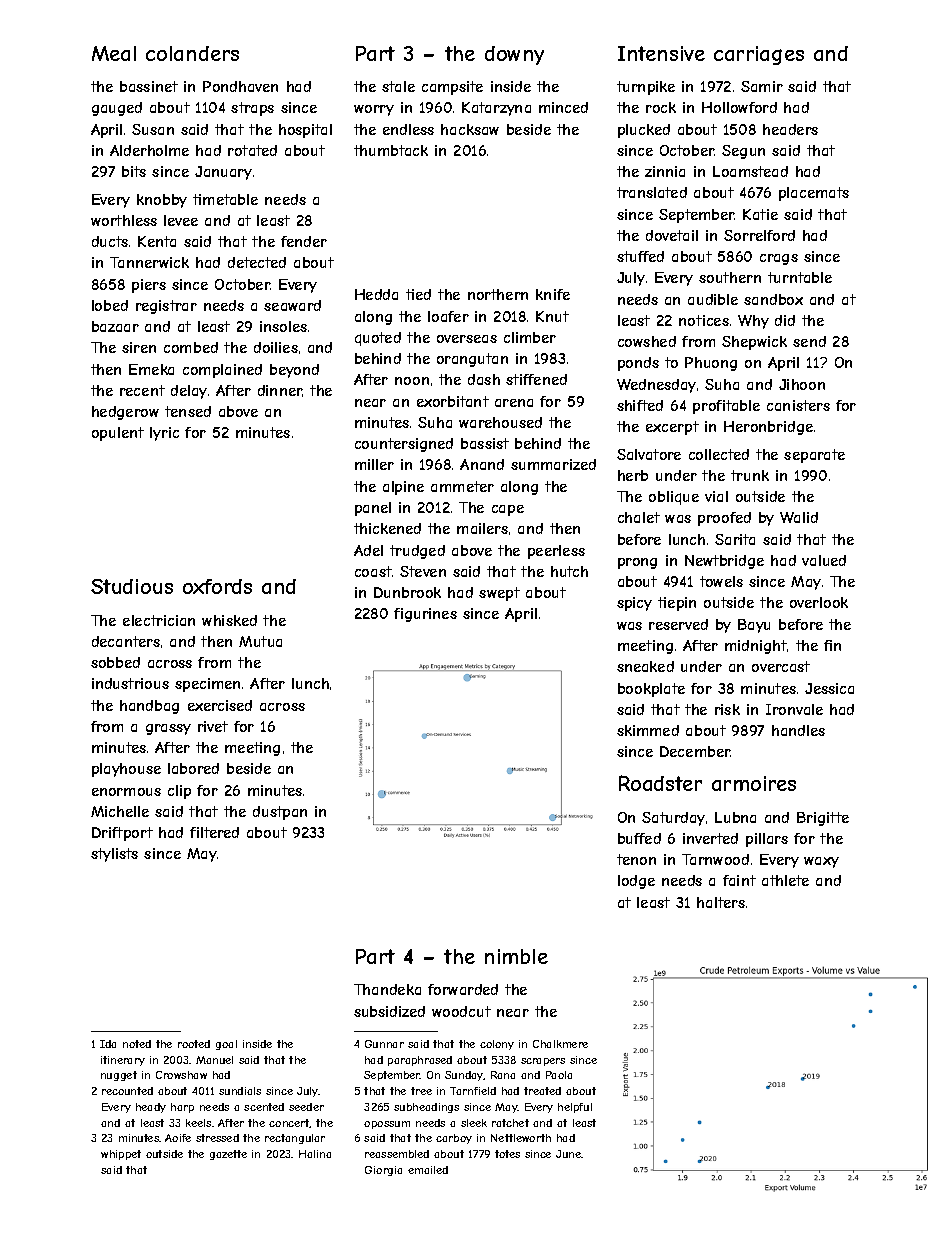  What do you see at coordinates (121, 1155) in the document?
I see `whippet` at bounding box center [121, 1155].
